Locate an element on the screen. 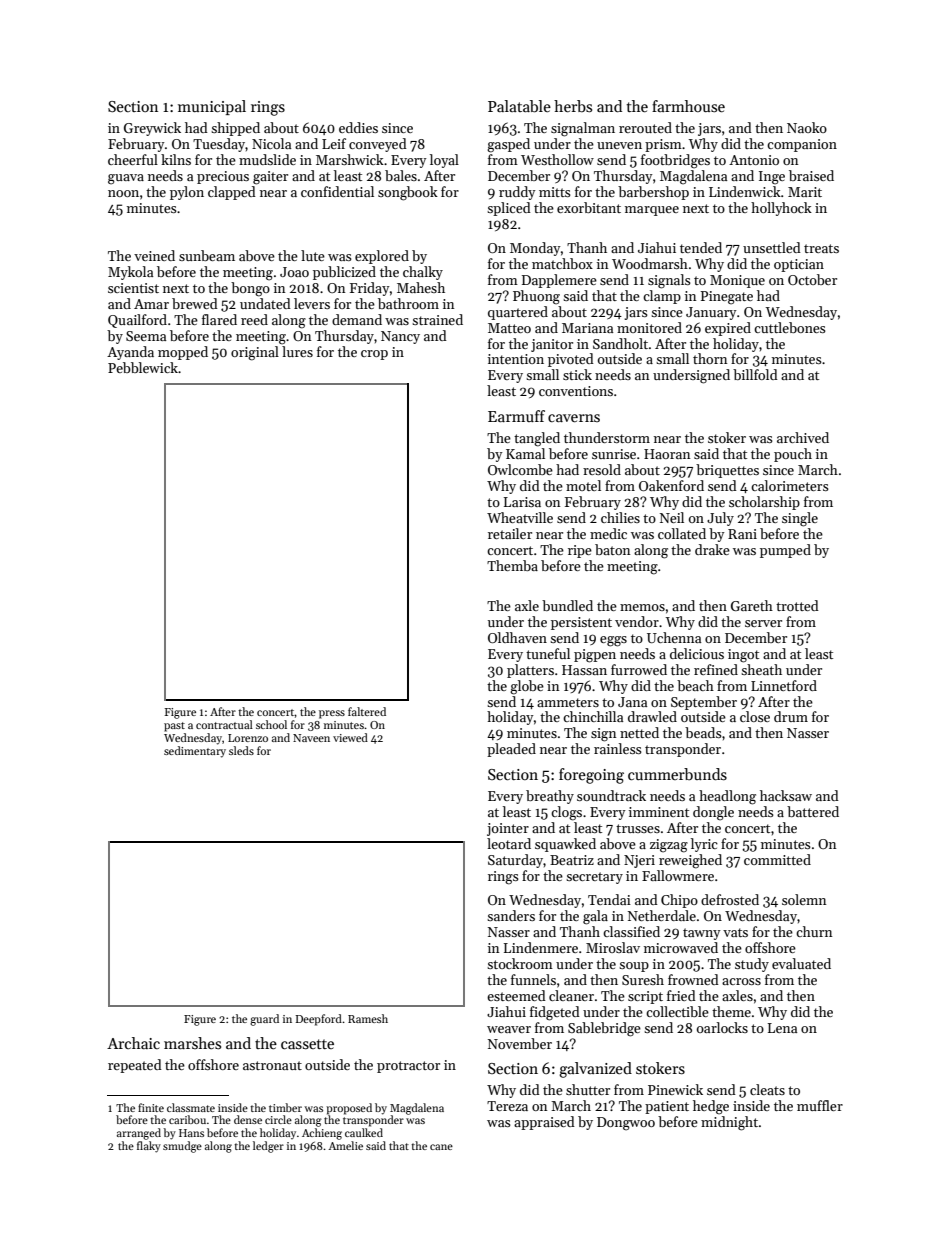  Pebblewick is located at coordinates (143, 367).
